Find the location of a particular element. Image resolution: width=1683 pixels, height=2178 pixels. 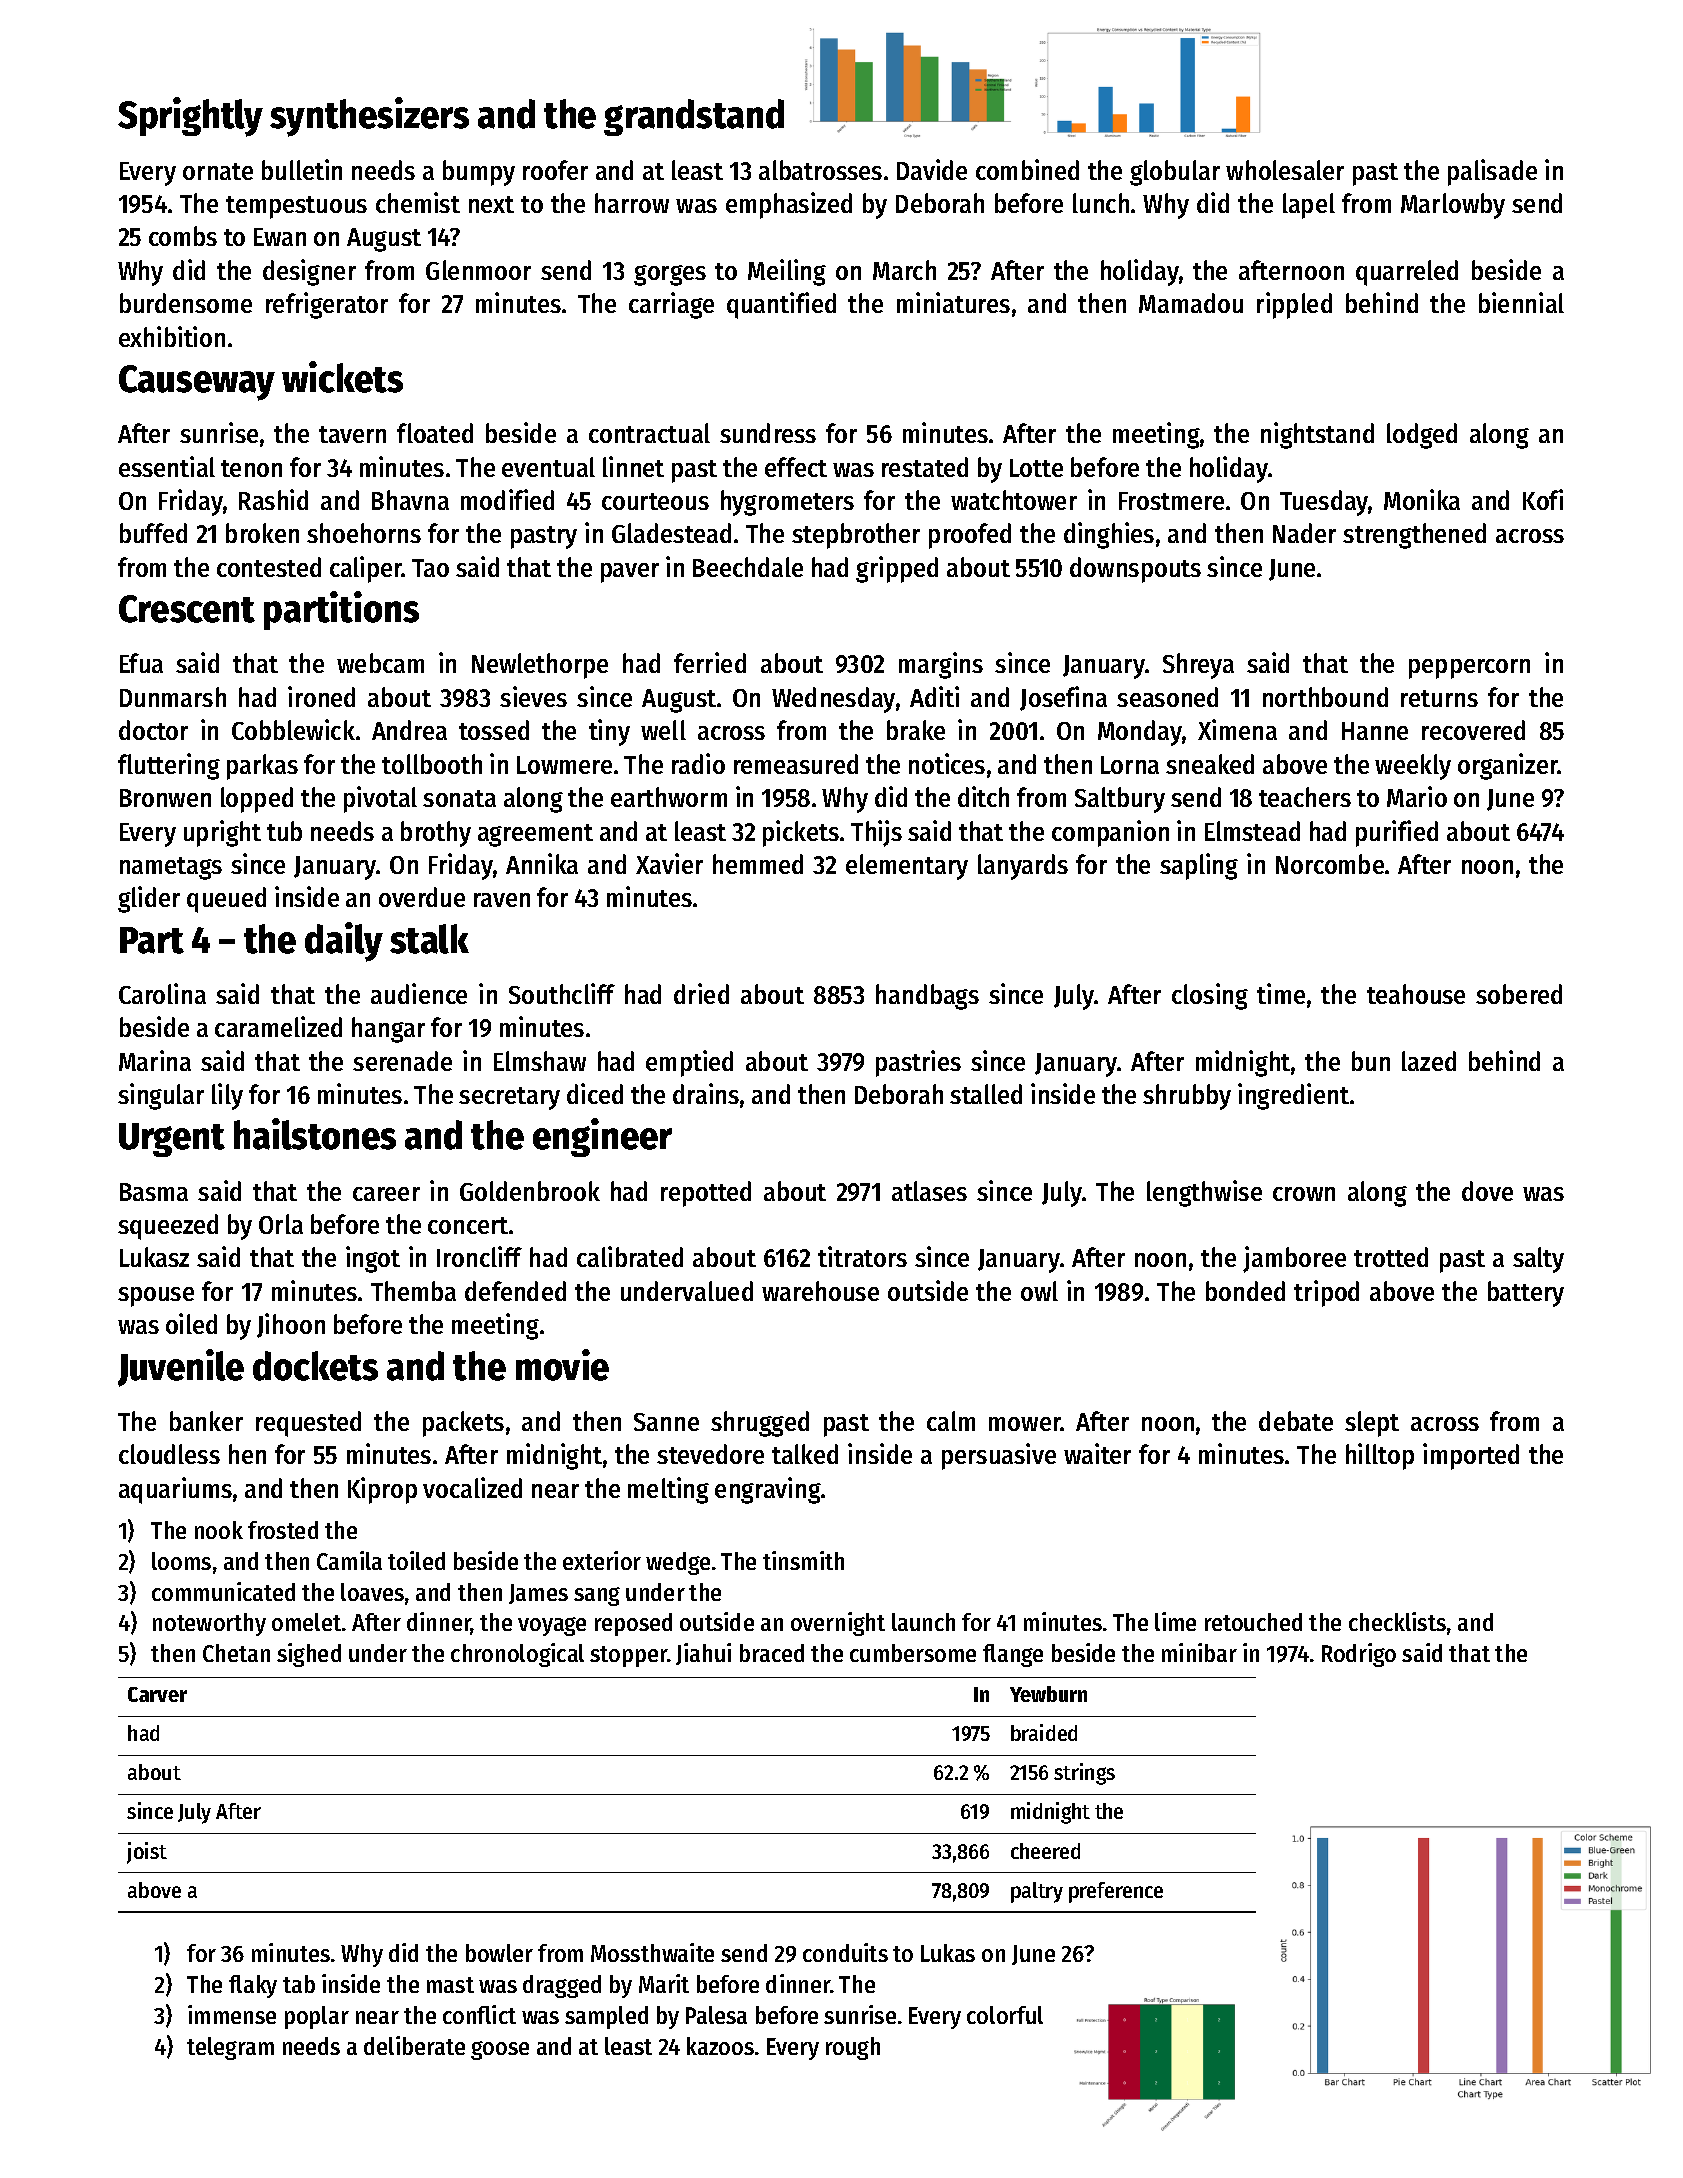

Carver is located at coordinates (157, 1694).
